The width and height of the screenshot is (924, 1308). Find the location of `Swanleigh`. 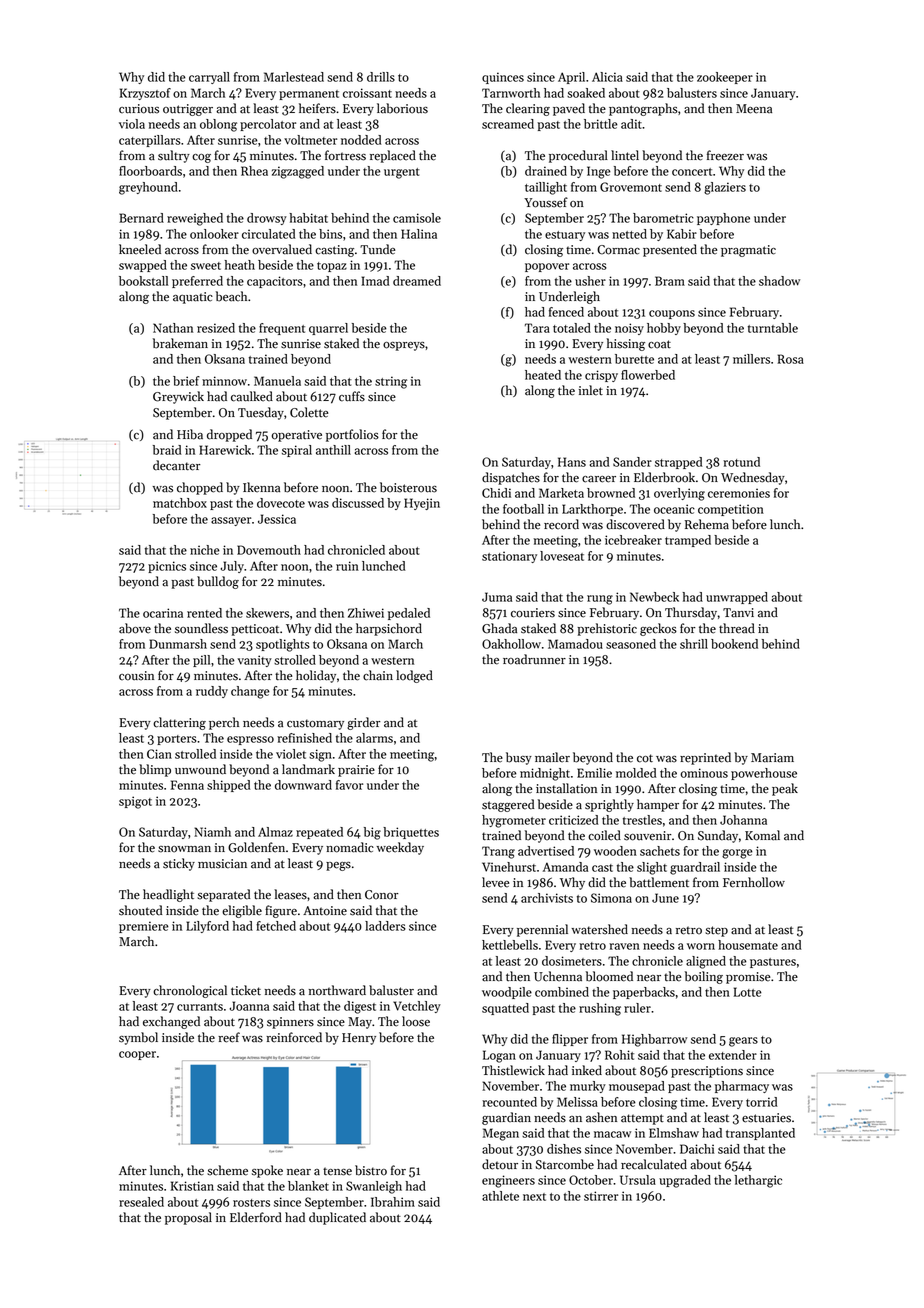

Swanleigh is located at coordinates (374, 1187).
